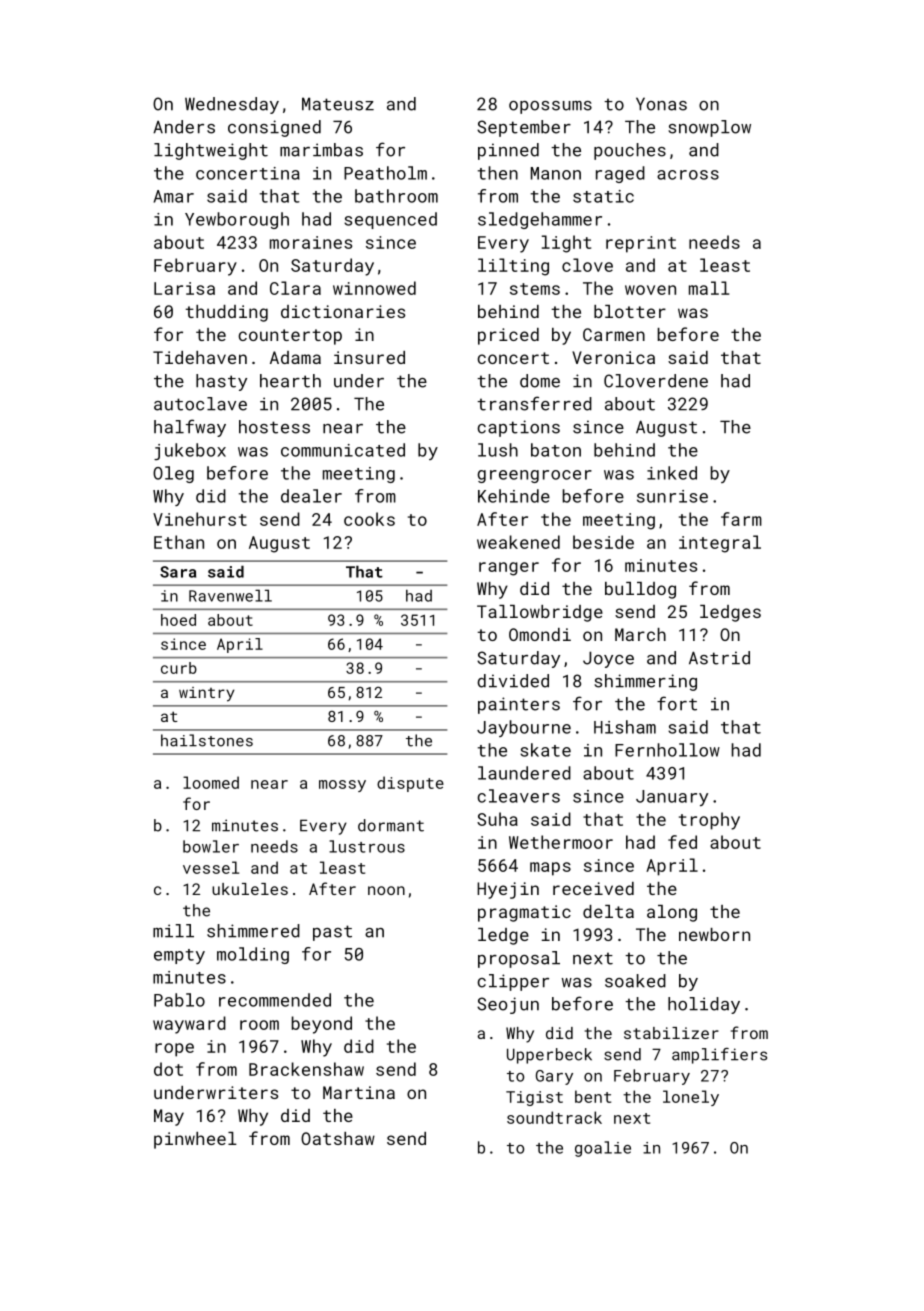 Image resolution: width=924 pixels, height=1311 pixels. I want to click on Mateusz, so click(338, 104).
